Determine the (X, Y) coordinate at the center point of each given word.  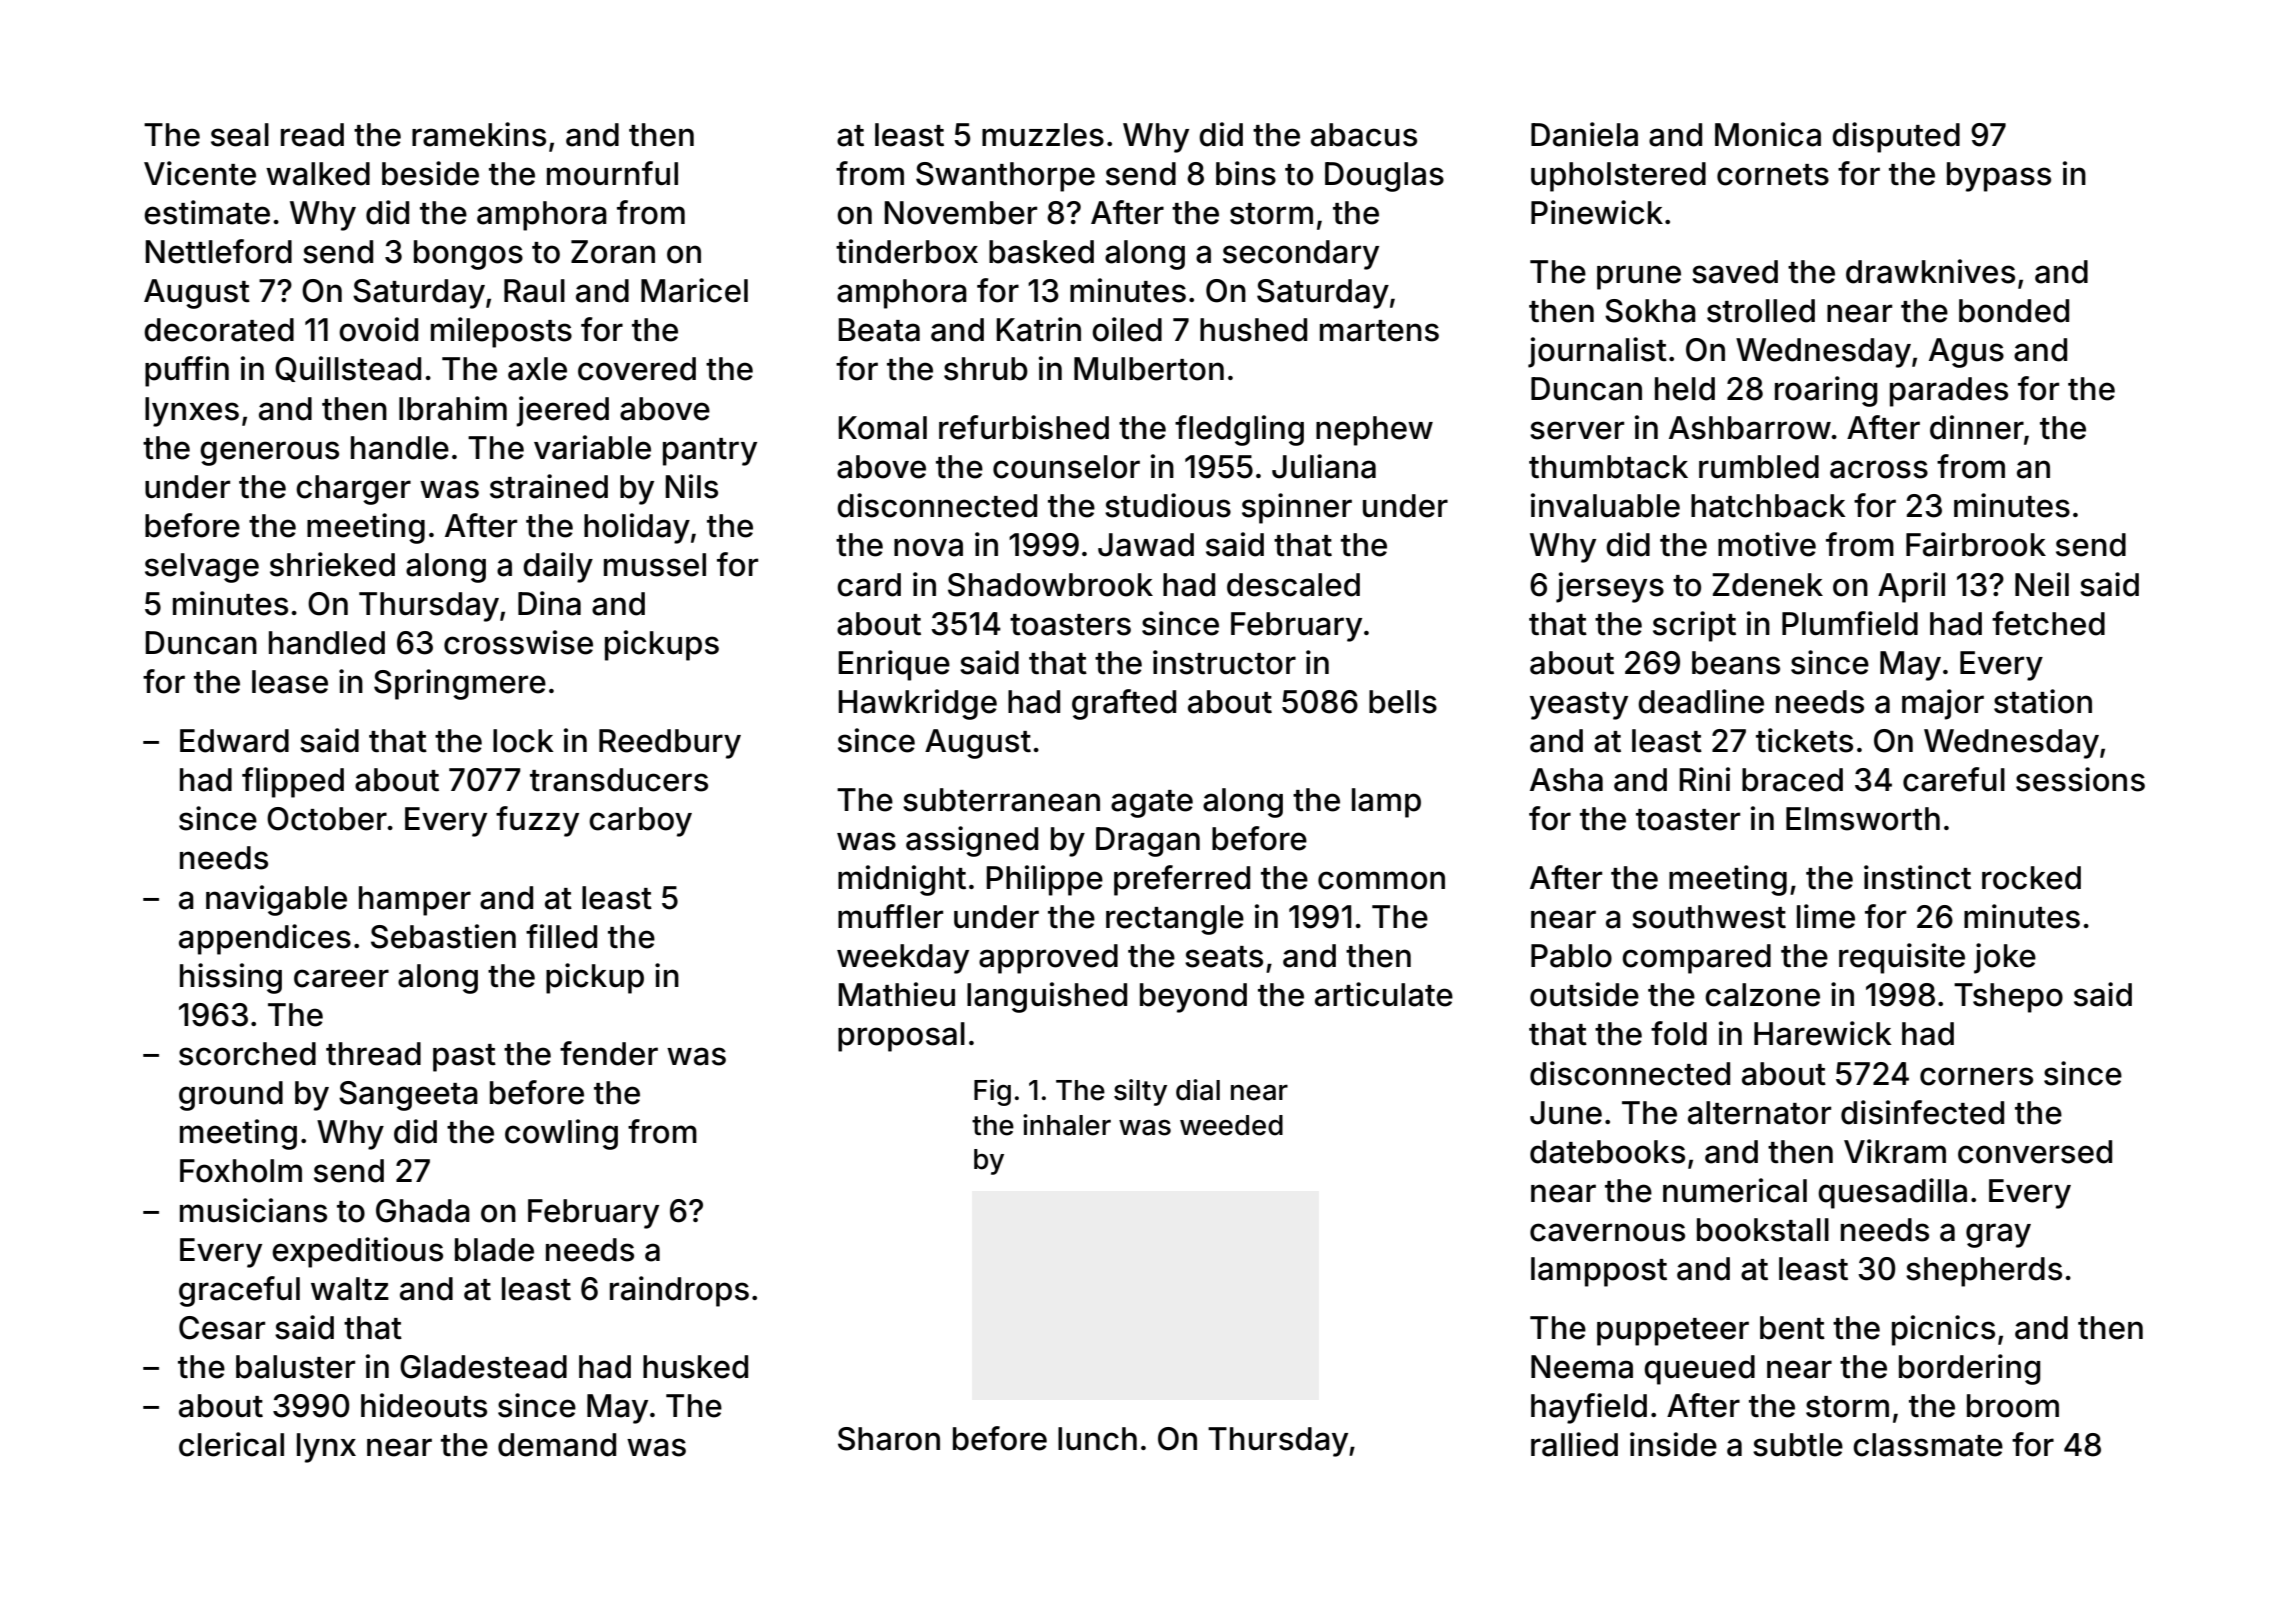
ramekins (479, 134)
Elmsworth (1863, 819)
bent (1792, 1328)
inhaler (1067, 1125)
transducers (619, 780)
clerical (231, 1444)
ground (231, 1096)
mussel (655, 565)
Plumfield (1850, 623)
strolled (1761, 311)
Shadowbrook (1050, 585)
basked (1041, 252)
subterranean (1001, 800)
